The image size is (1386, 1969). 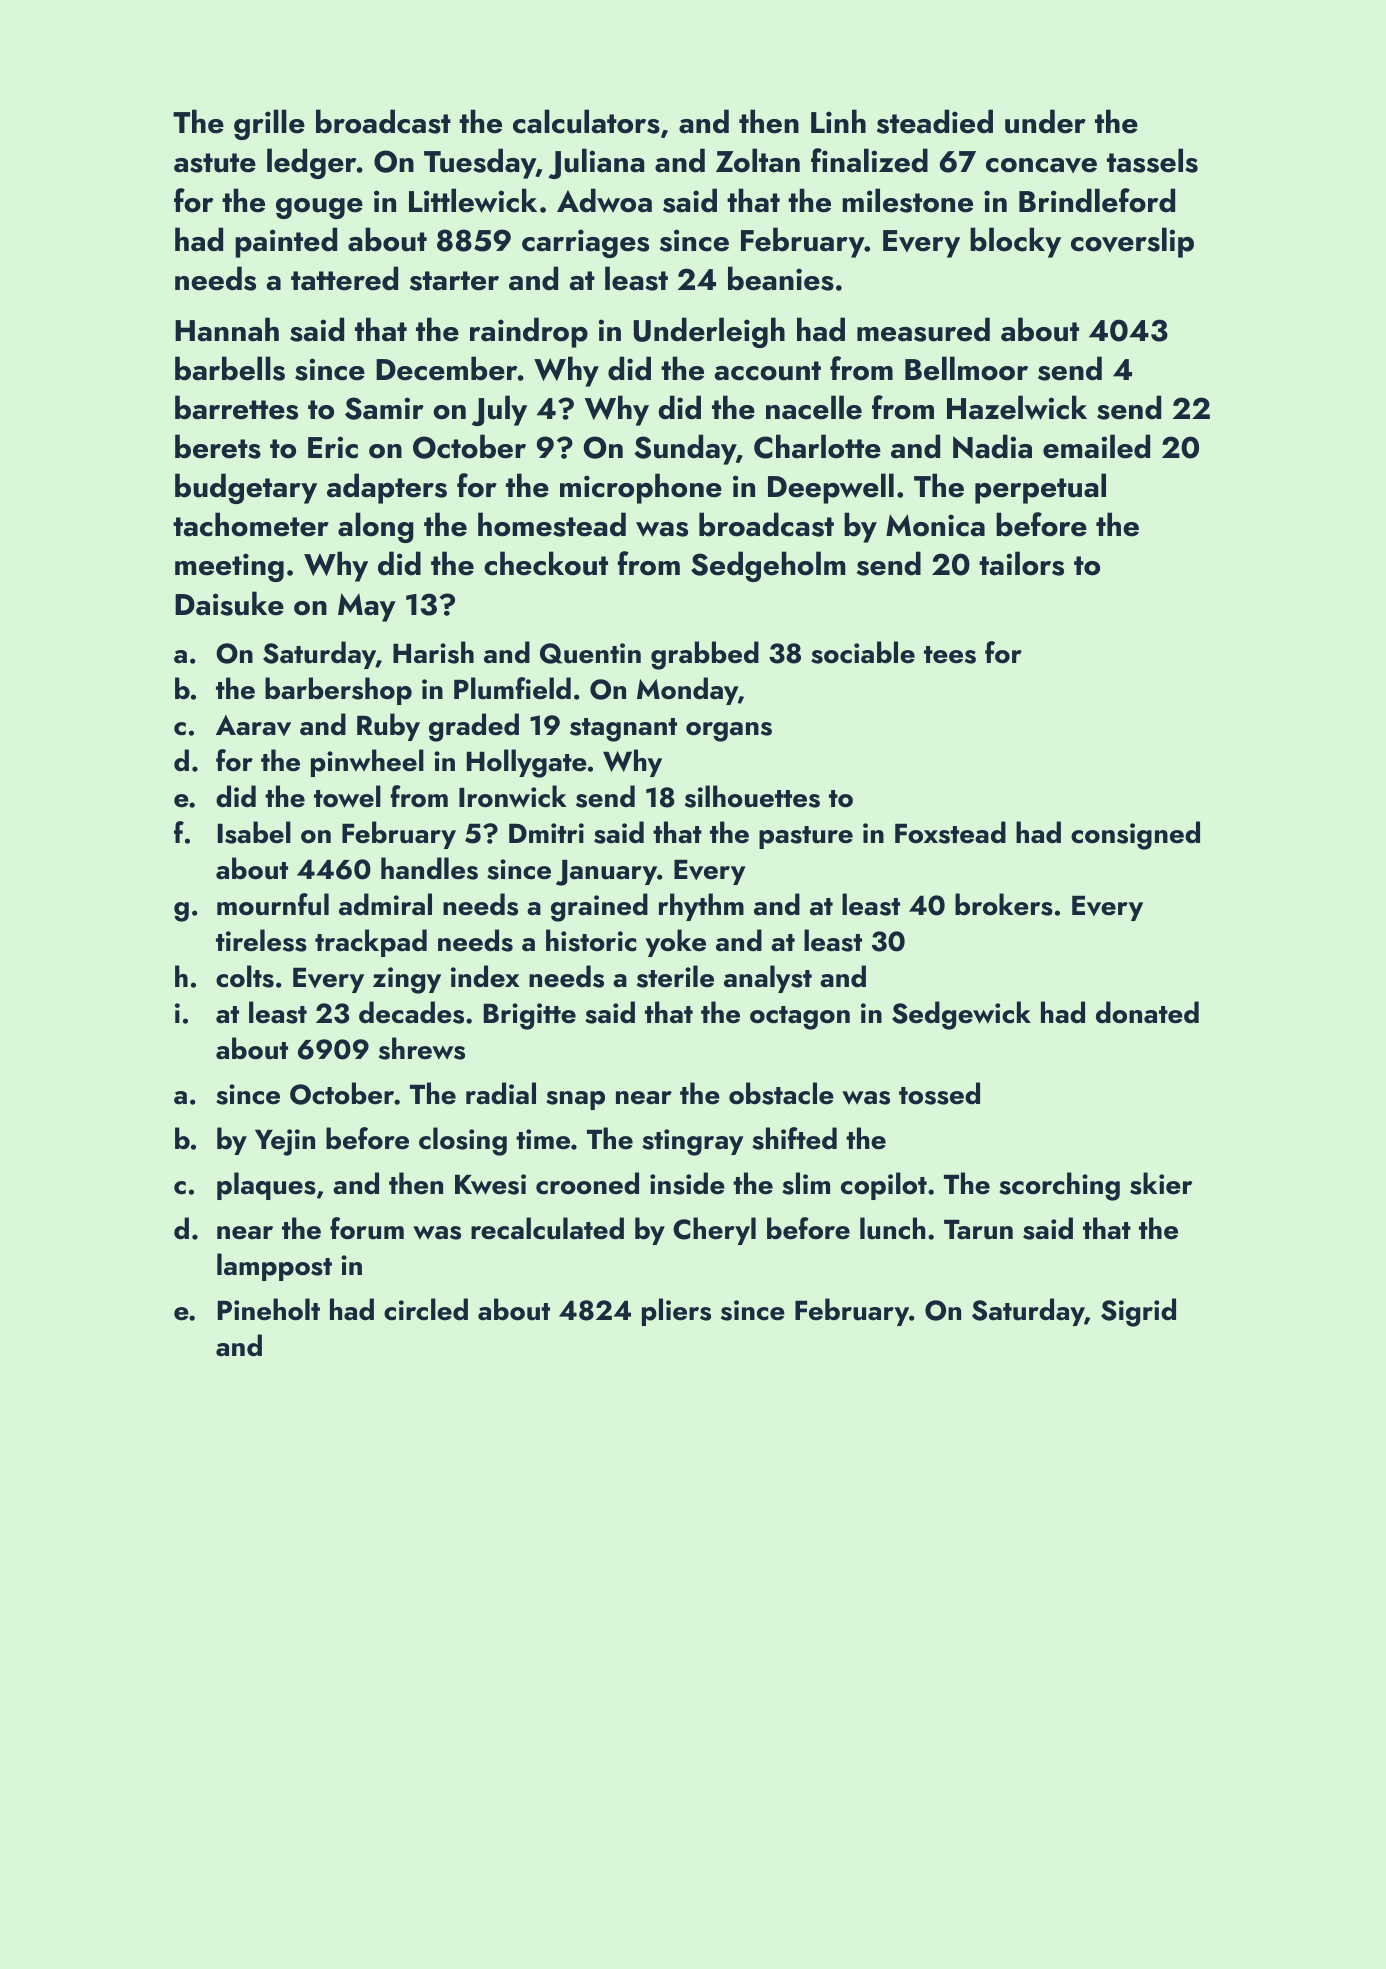 I want to click on Hannah, so click(x=227, y=329).
